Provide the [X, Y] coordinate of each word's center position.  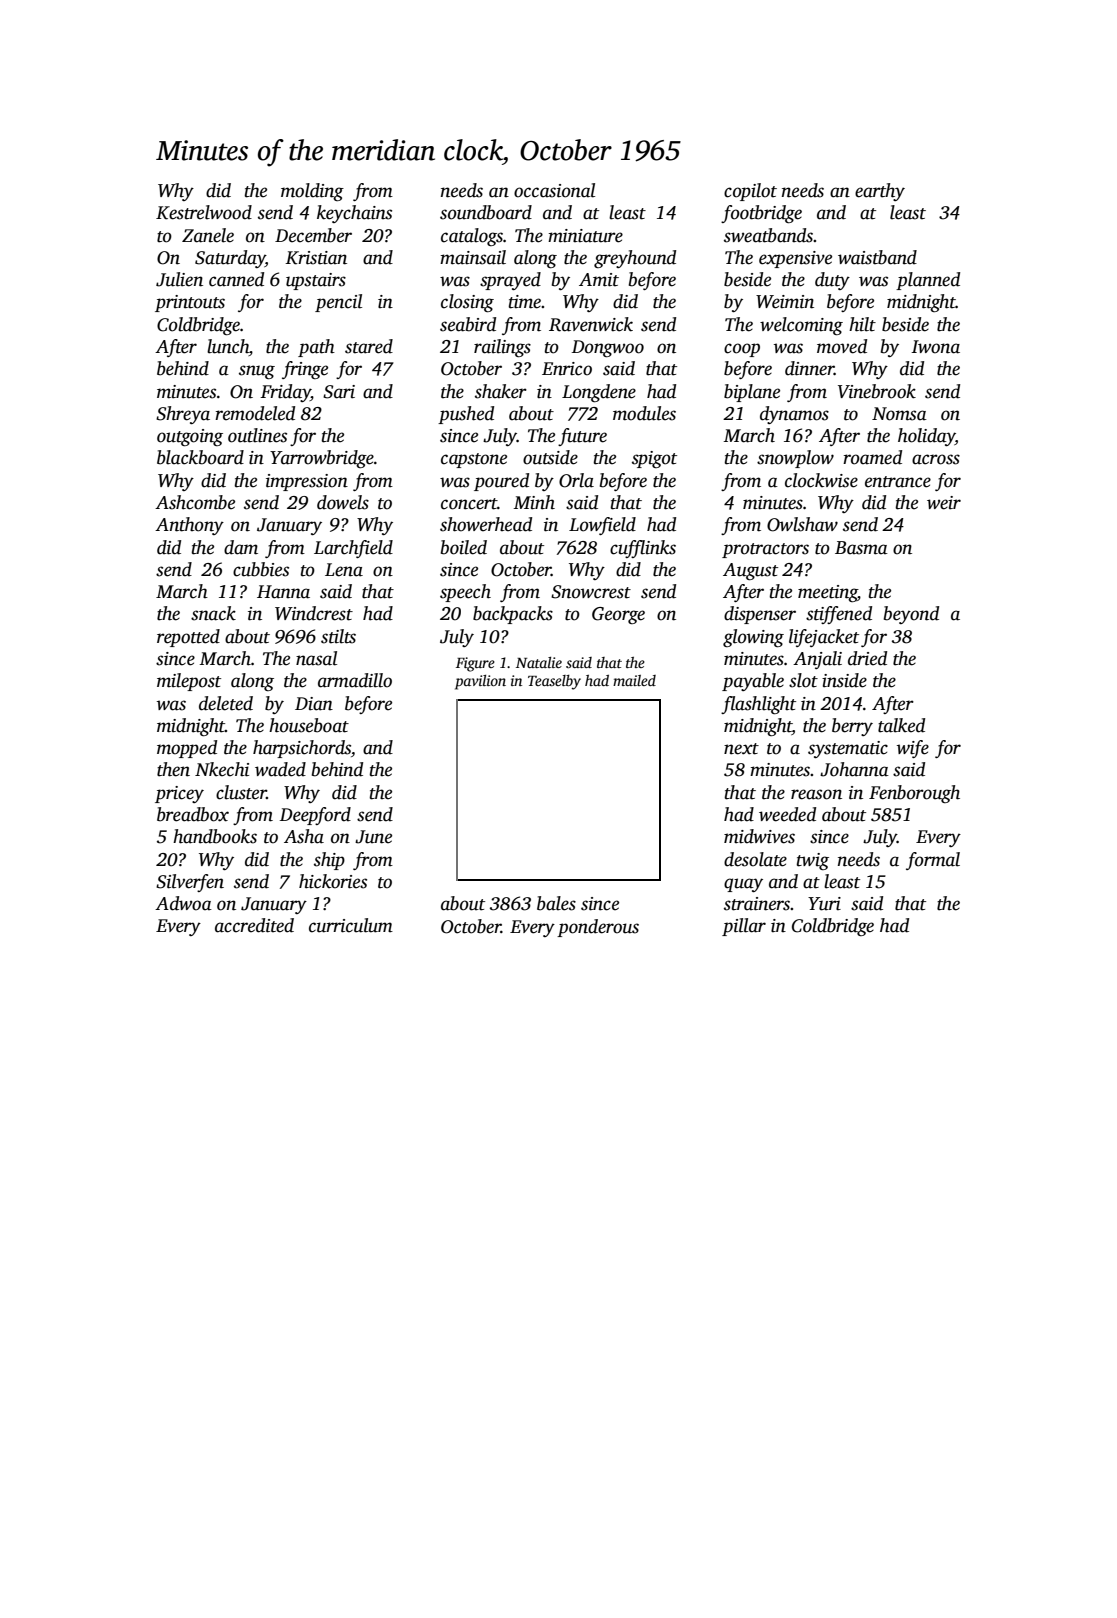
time [525, 302]
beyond [911, 615]
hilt [862, 324]
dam [241, 547]
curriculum [351, 925]
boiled [464, 547]
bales [556, 903]
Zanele [208, 235]
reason [816, 794]
